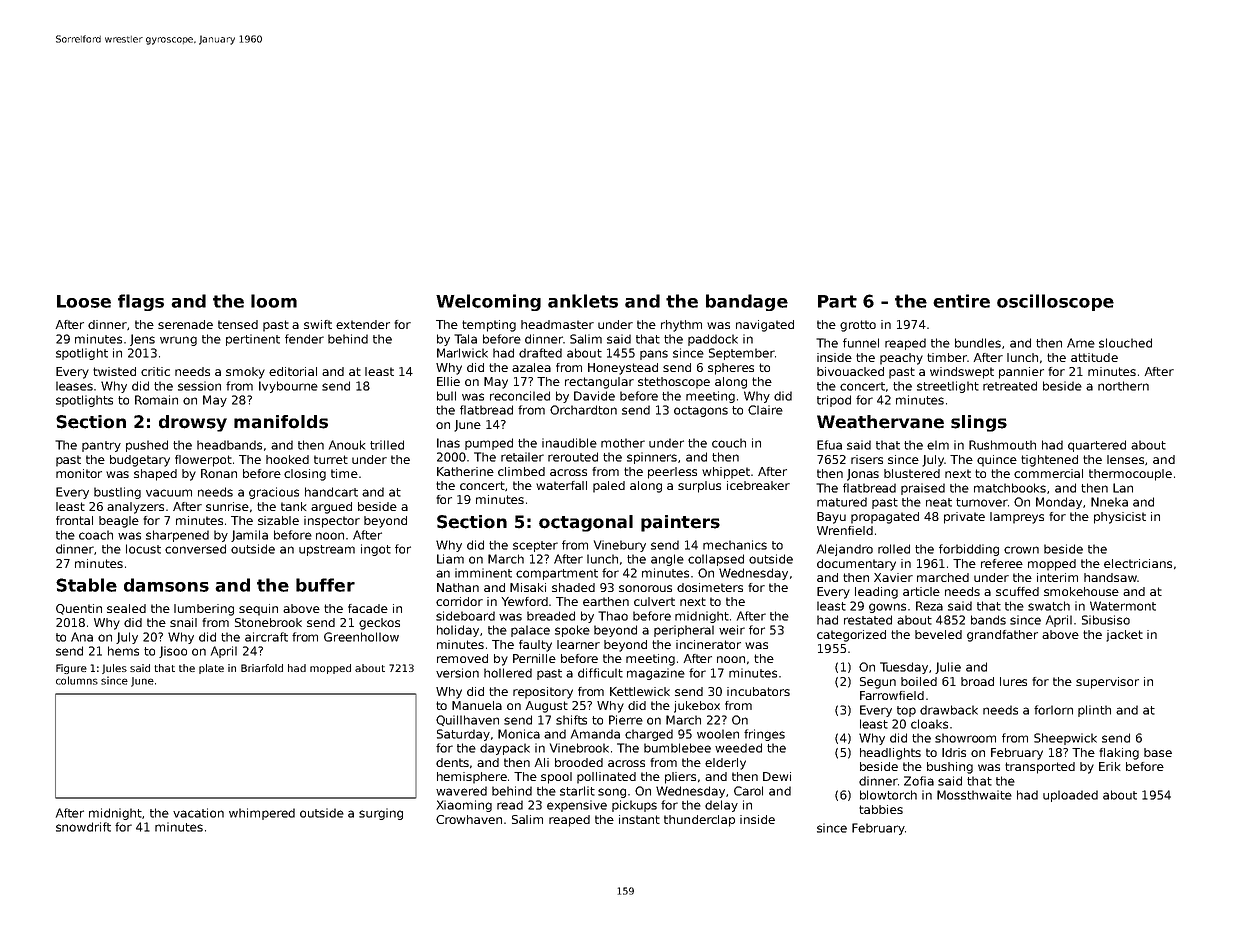 Image resolution: width=1233 pixels, height=952 pixels. I want to click on retreated, so click(1010, 386).
